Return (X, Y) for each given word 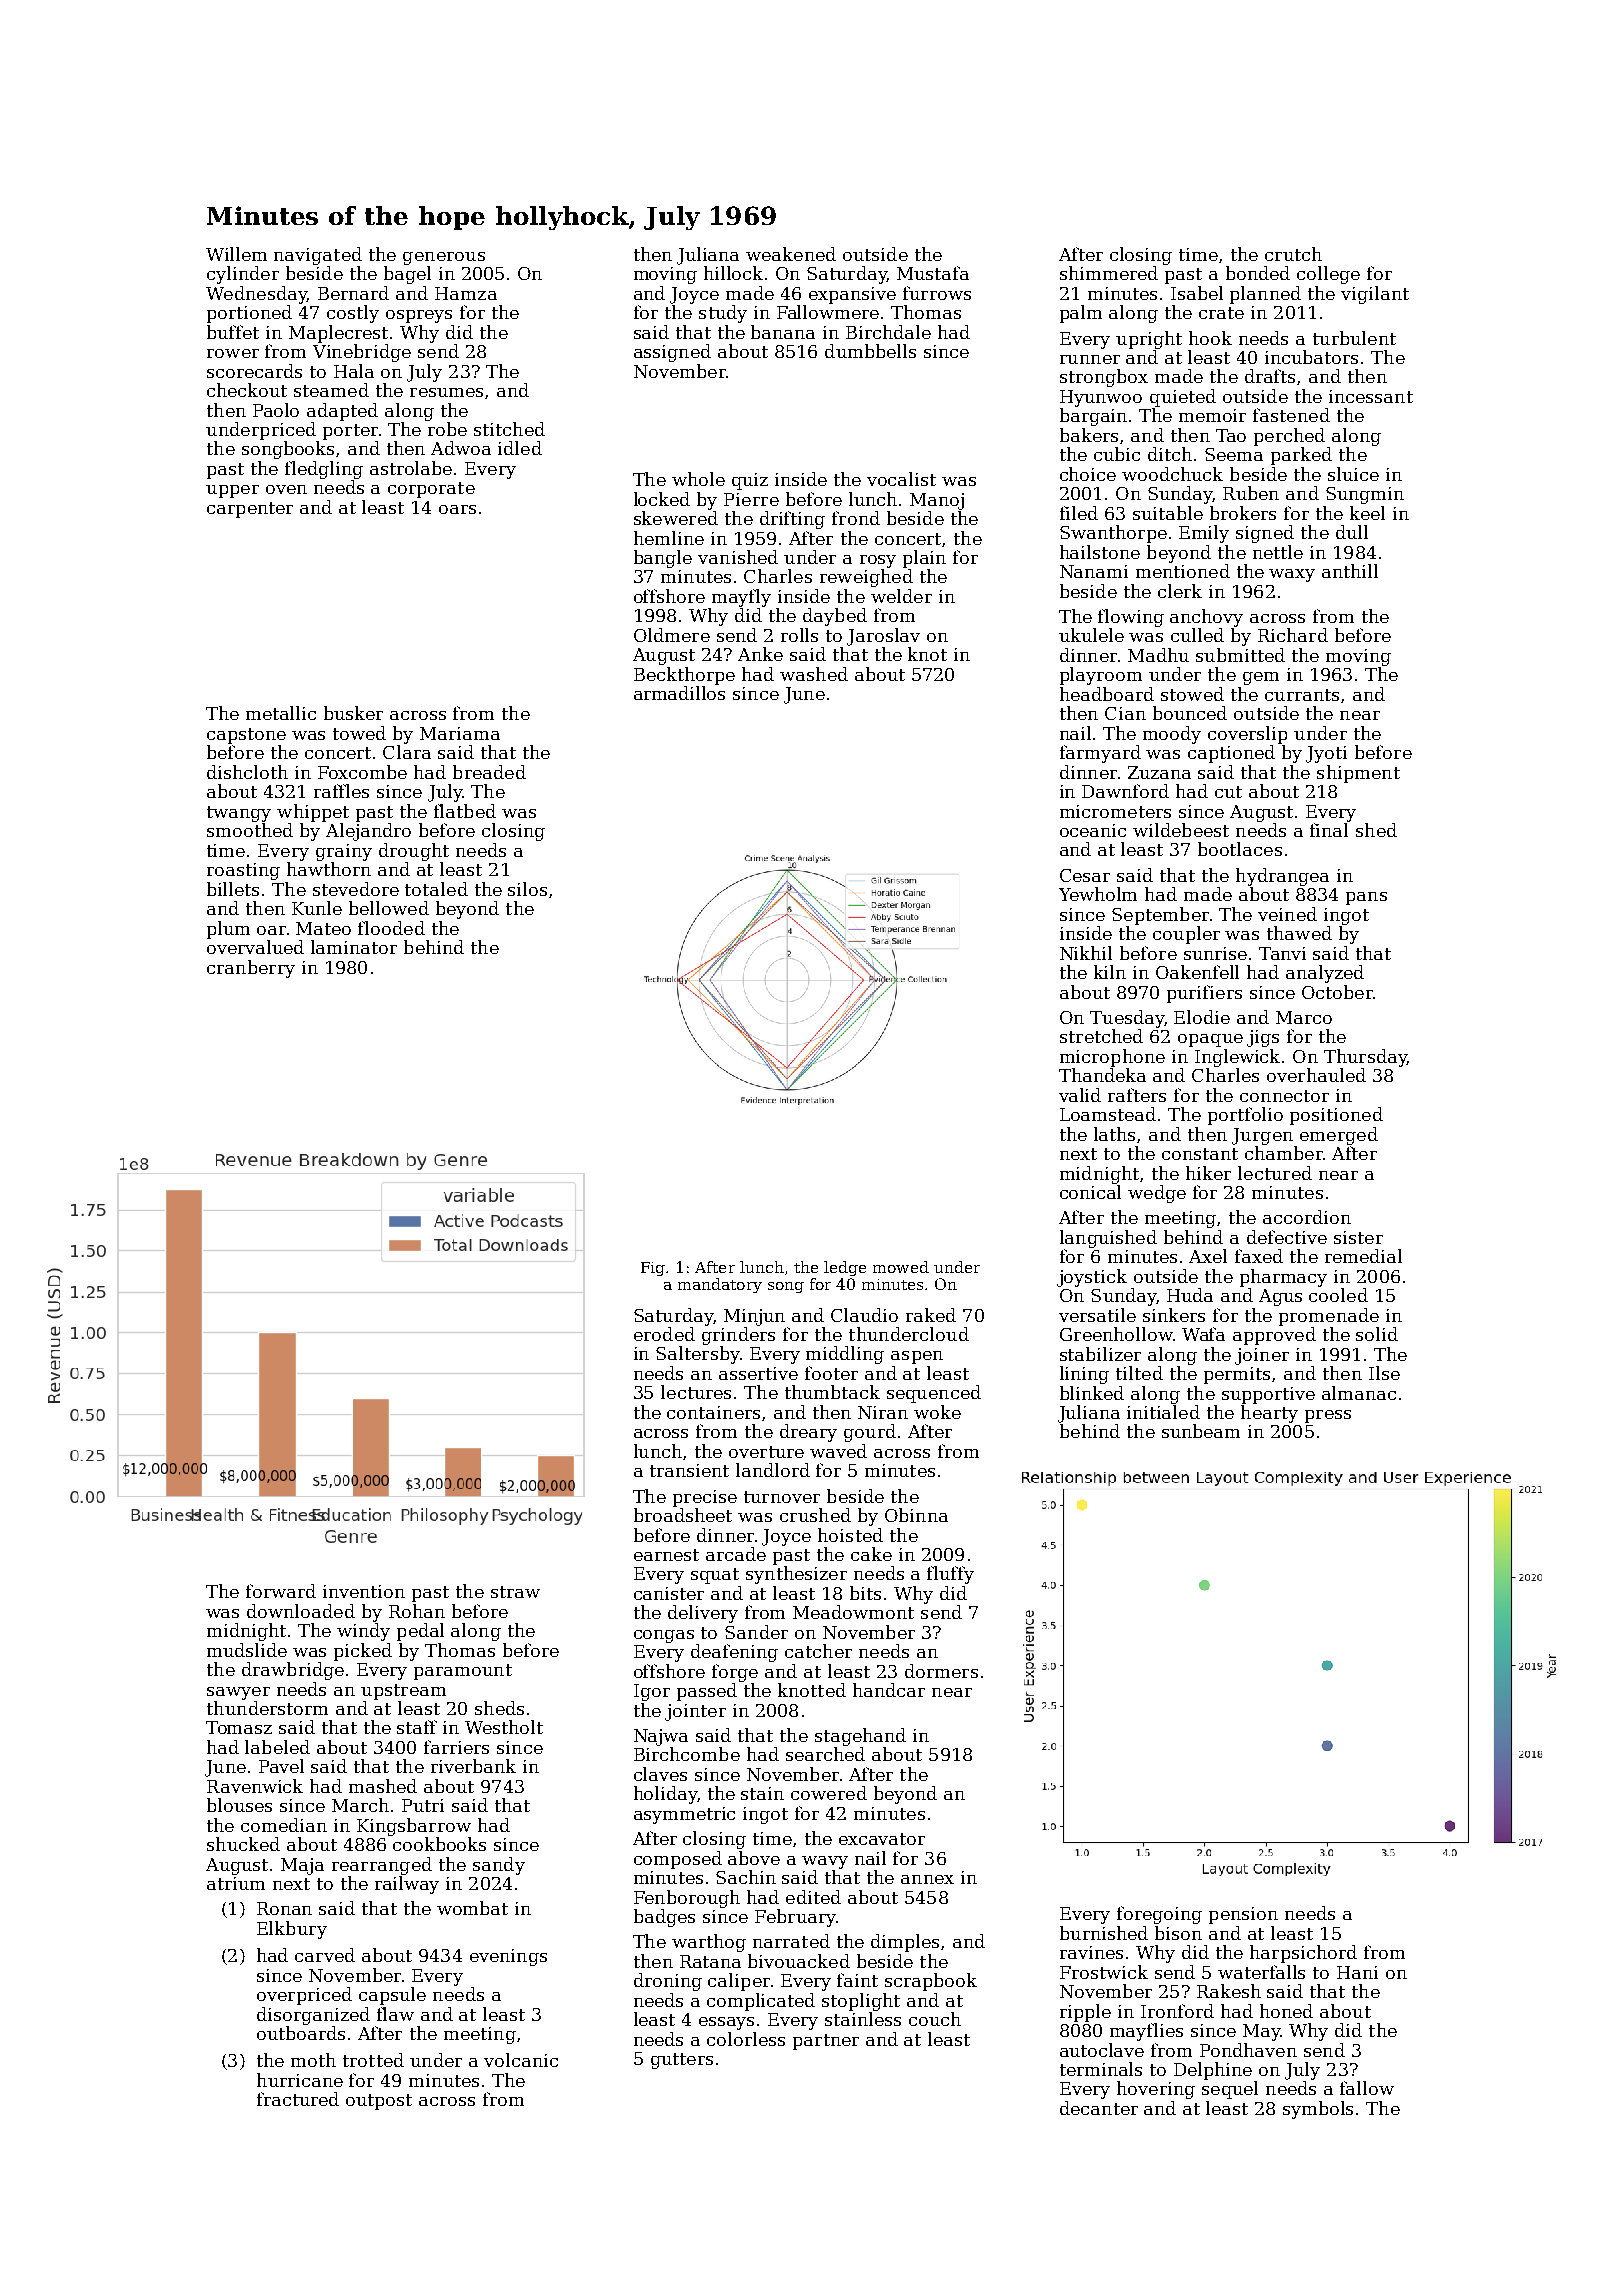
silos (527, 889)
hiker (1208, 1173)
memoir (1212, 415)
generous (444, 258)
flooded (391, 928)
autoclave (1102, 2050)
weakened (791, 254)
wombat (472, 1908)
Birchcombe (687, 1754)
